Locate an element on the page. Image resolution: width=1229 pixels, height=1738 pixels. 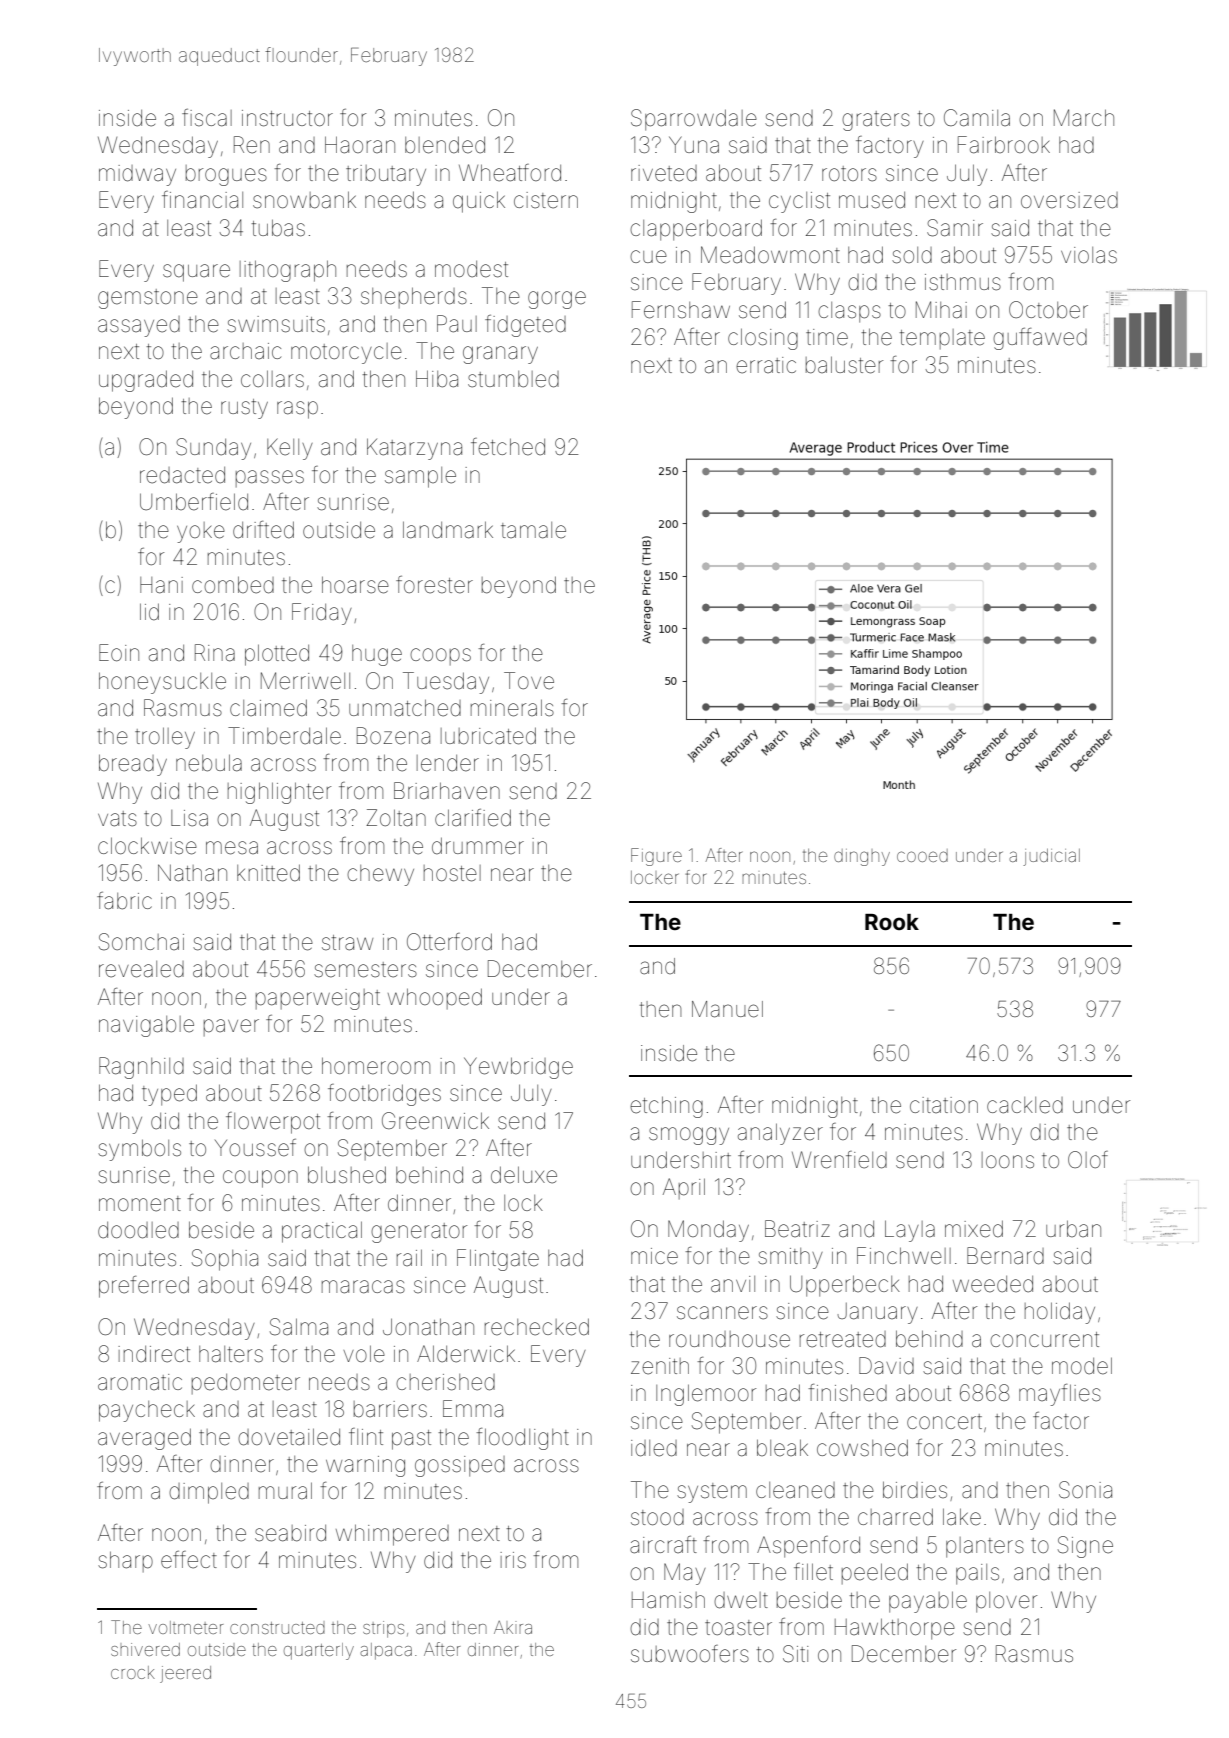
erratic is located at coordinates (766, 365).
